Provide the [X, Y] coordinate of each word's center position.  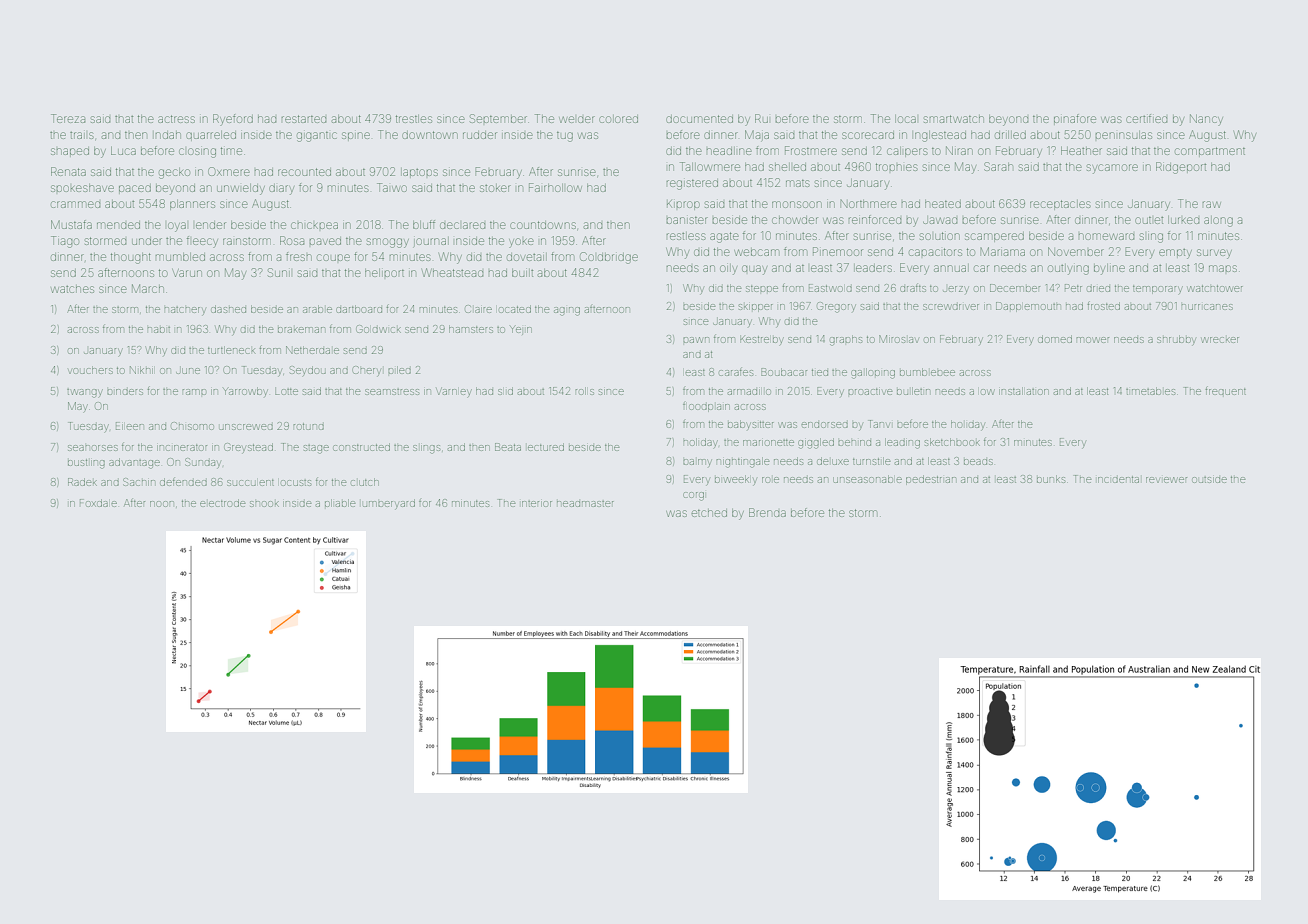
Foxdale [98, 503]
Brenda [767, 512]
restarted [304, 119]
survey [1214, 254]
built [522, 273]
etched [709, 513]
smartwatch [954, 119]
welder [577, 119]
